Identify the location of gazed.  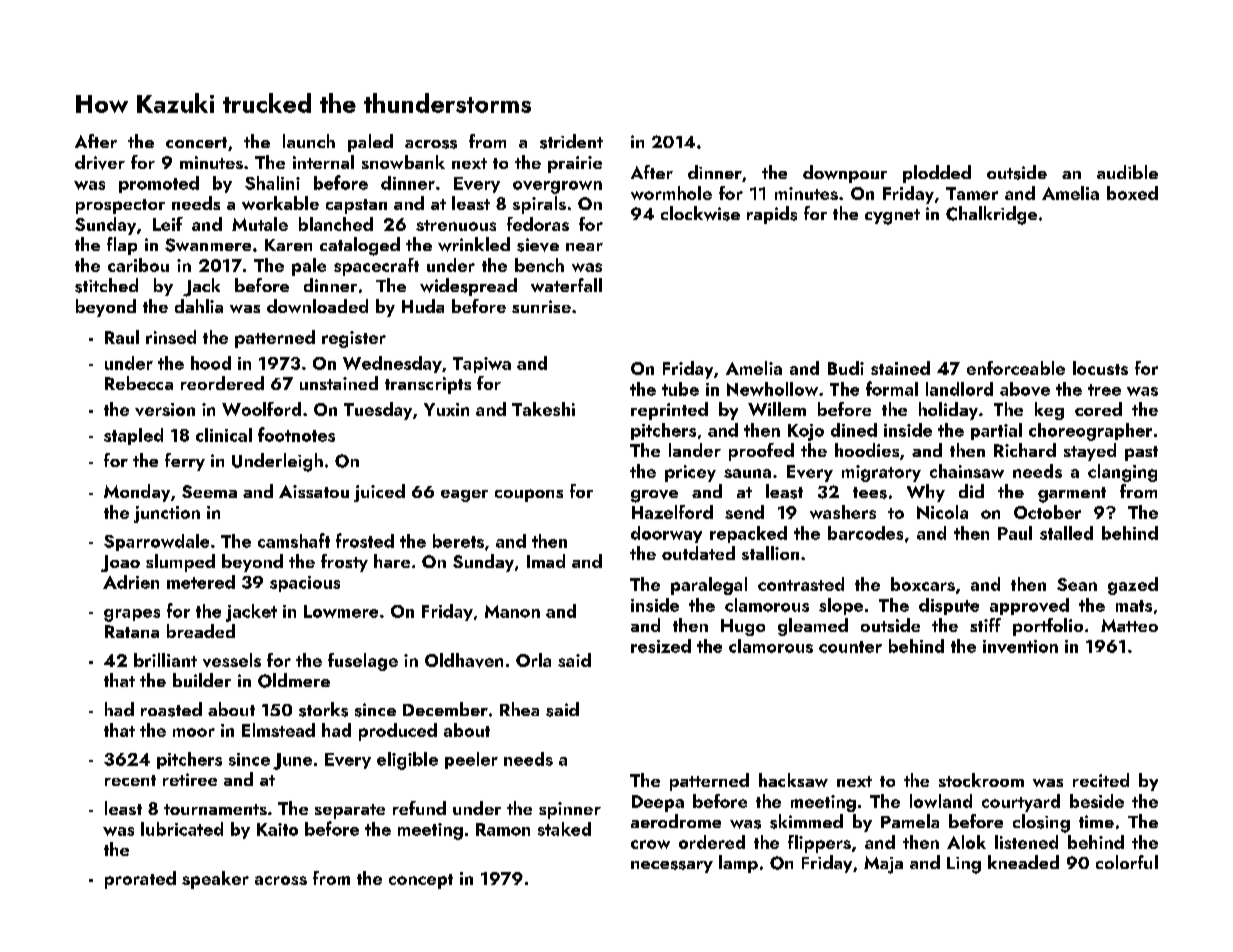
(1133, 586).
